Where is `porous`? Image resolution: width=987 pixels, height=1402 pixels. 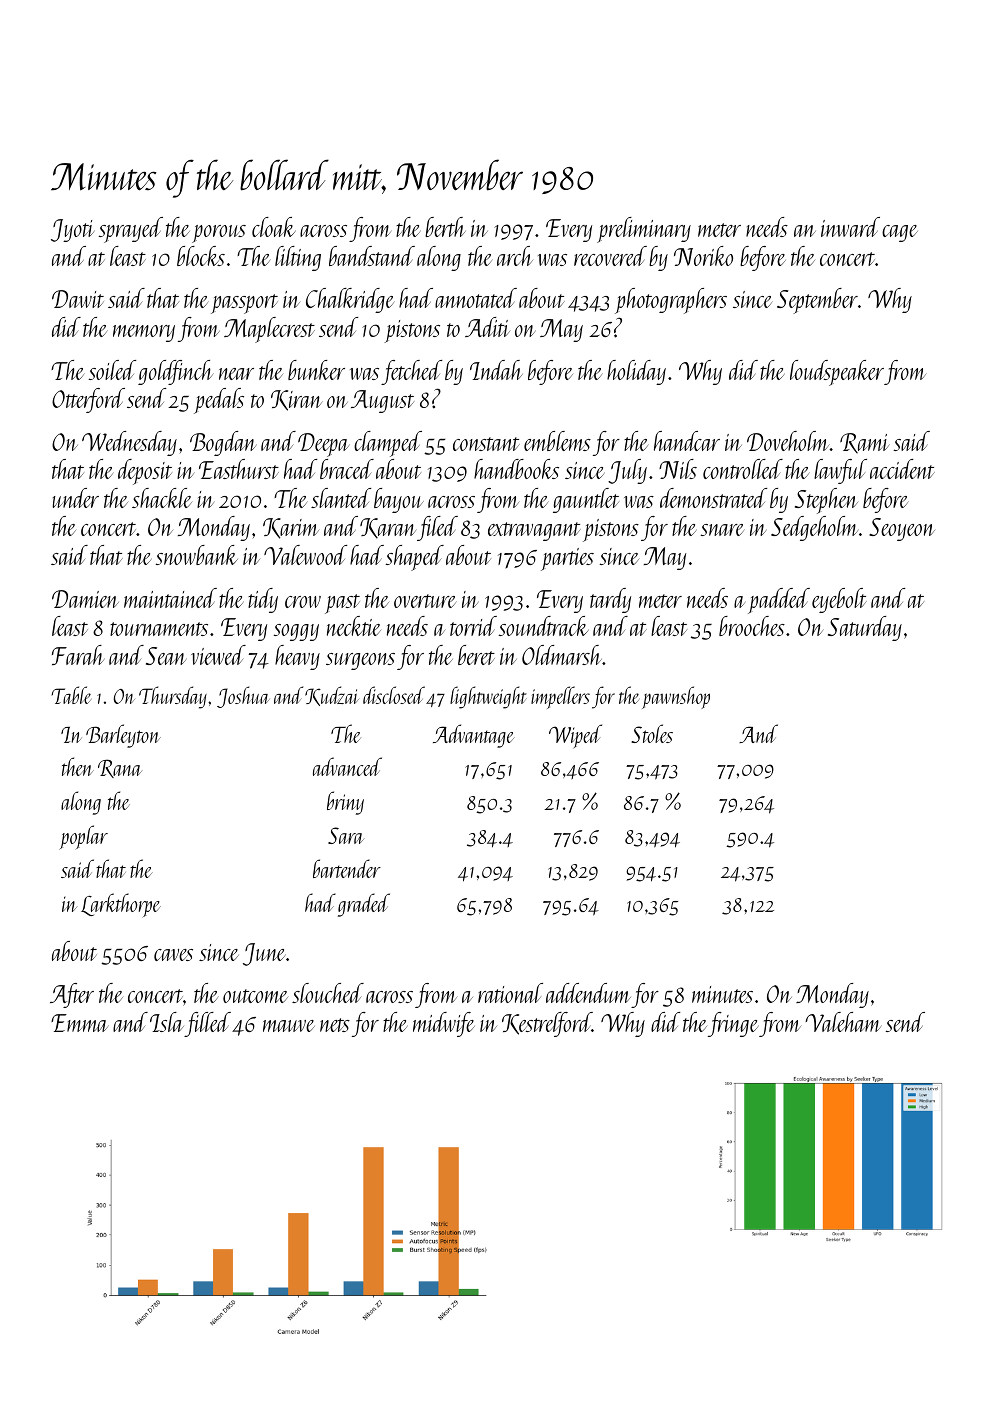
porous is located at coordinates (219, 234).
